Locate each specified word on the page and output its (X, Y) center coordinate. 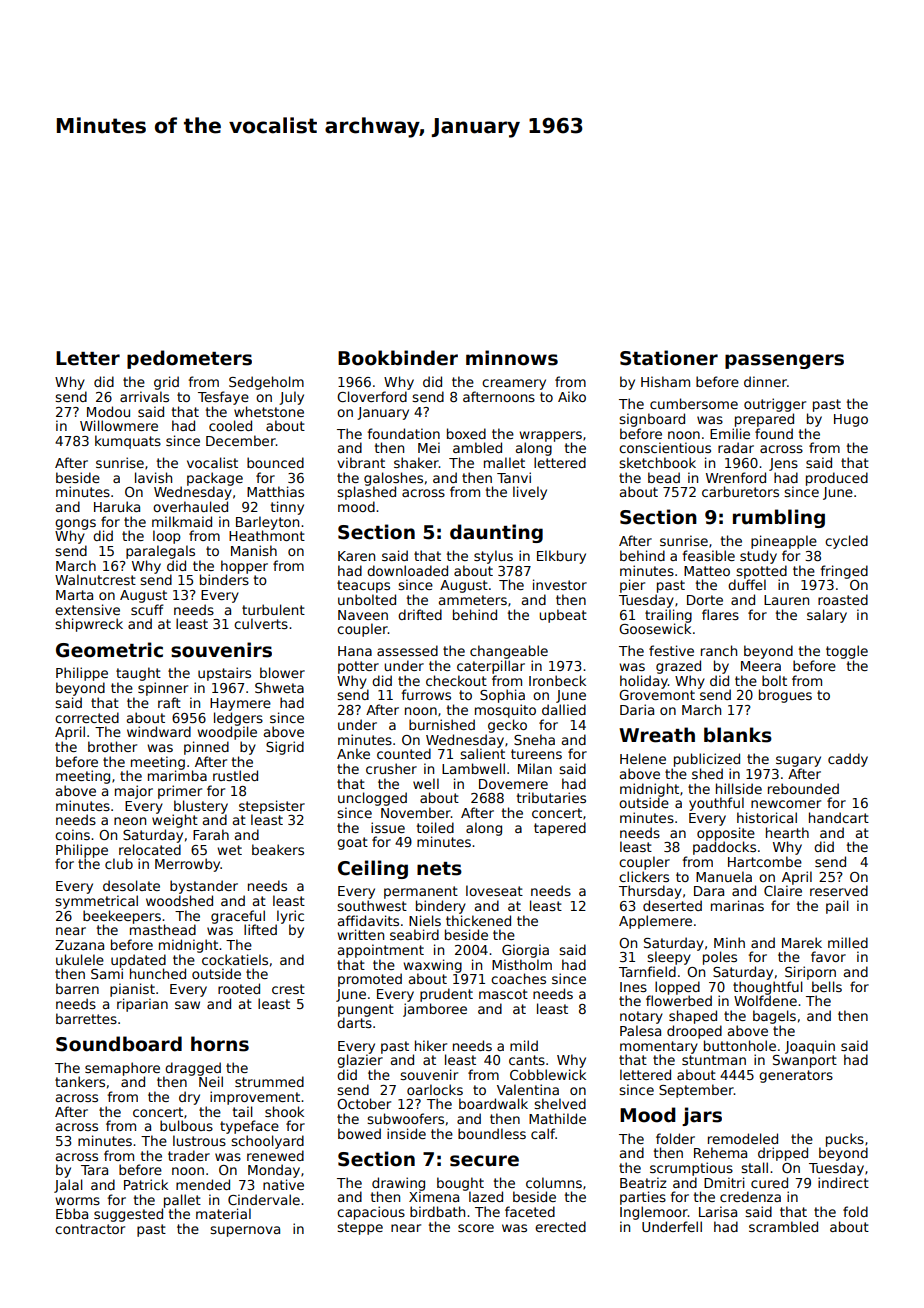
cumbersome (694, 403)
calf (543, 1133)
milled (848, 942)
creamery (514, 384)
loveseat (494, 890)
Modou (108, 411)
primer (180, 792)
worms (77, 1201)
